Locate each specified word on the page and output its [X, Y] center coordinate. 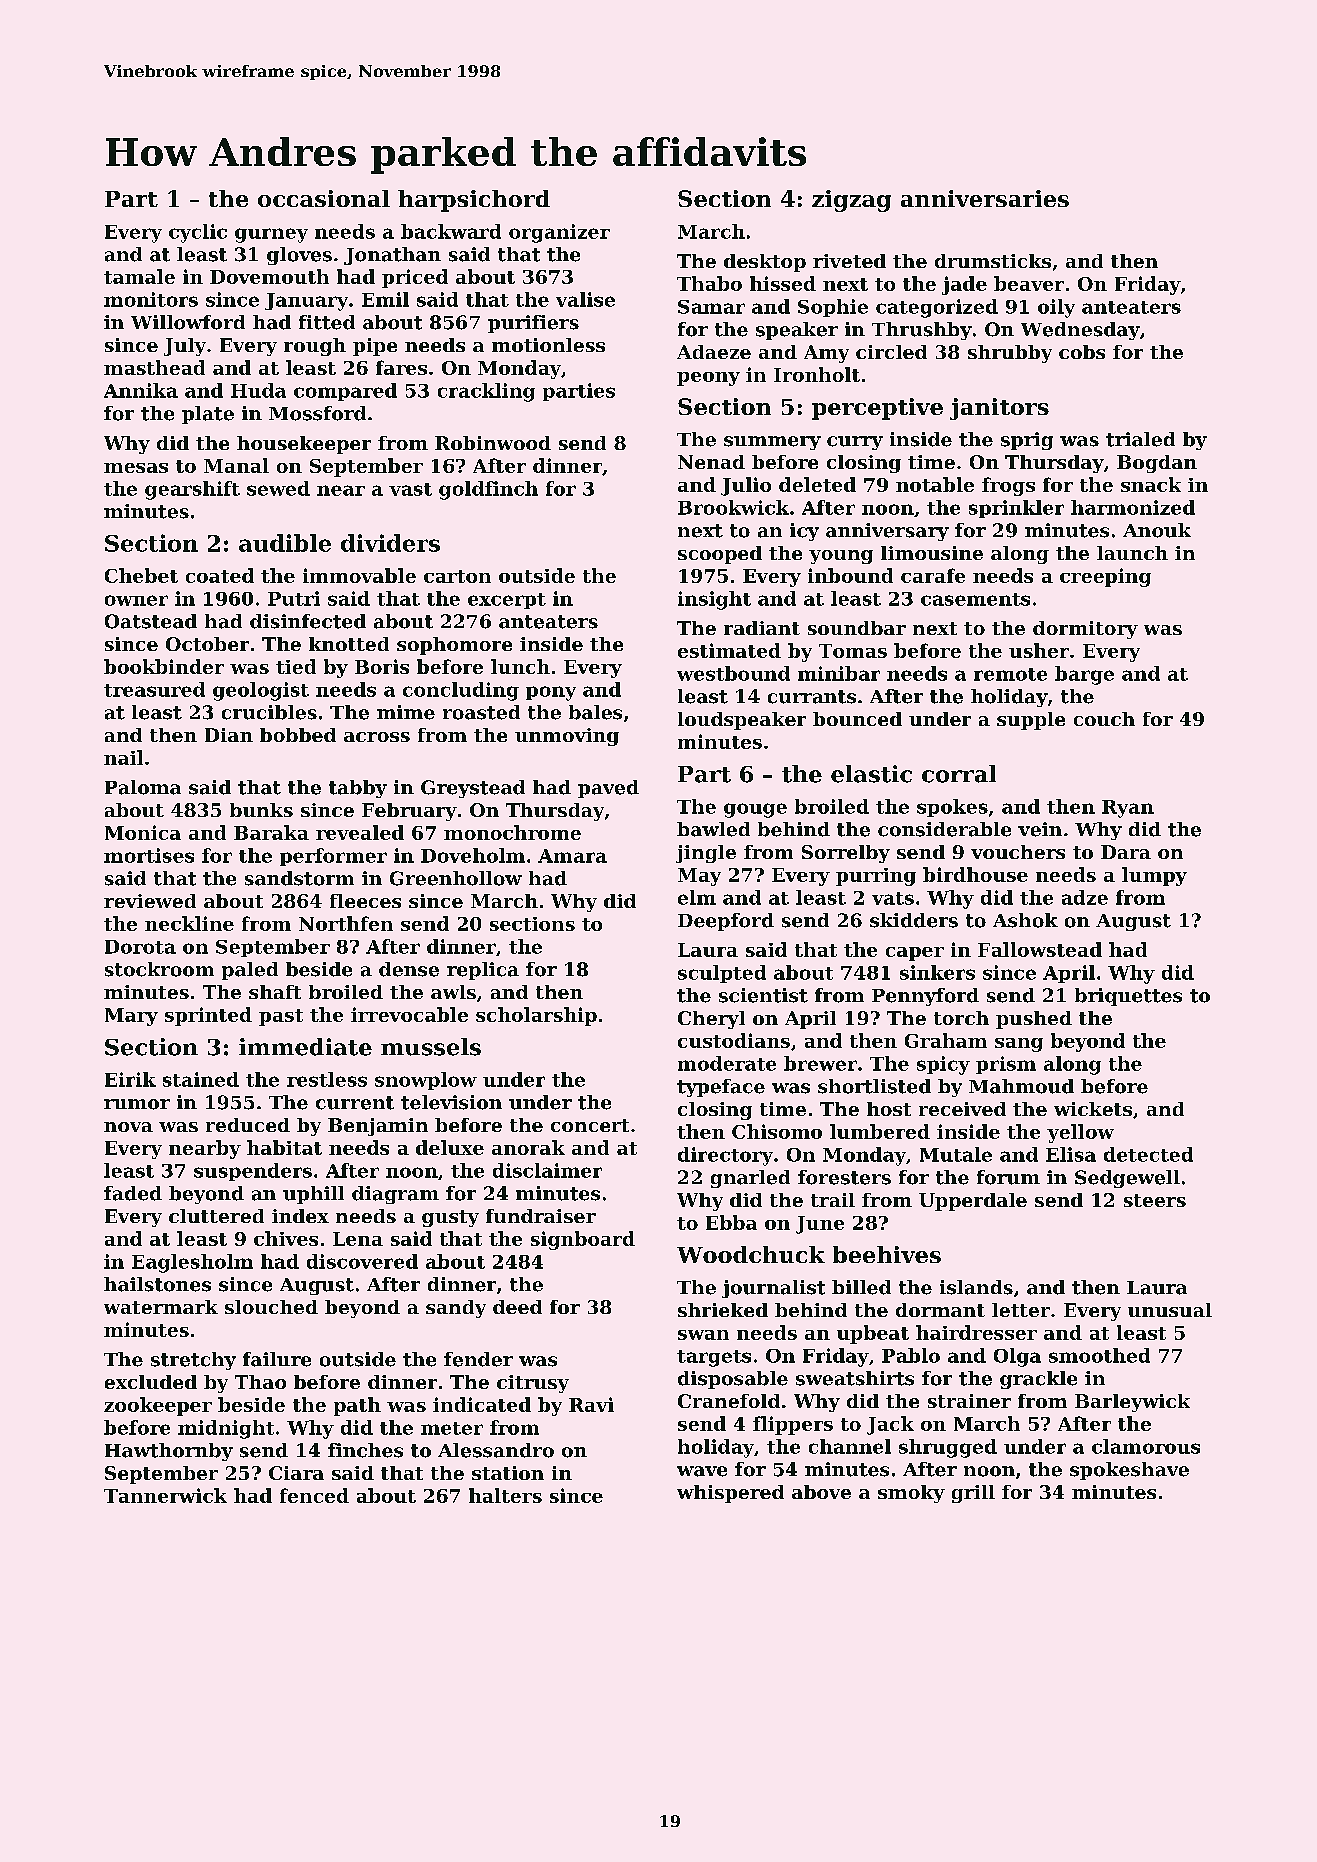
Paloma [143, 787]
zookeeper [158, 1406]
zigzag [851, 201]
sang [1019, 1045]
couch [1104, 719]
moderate [727, 1063]
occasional [324, 198]
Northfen [346, 923]
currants [812, 697]
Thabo [709, 283]
